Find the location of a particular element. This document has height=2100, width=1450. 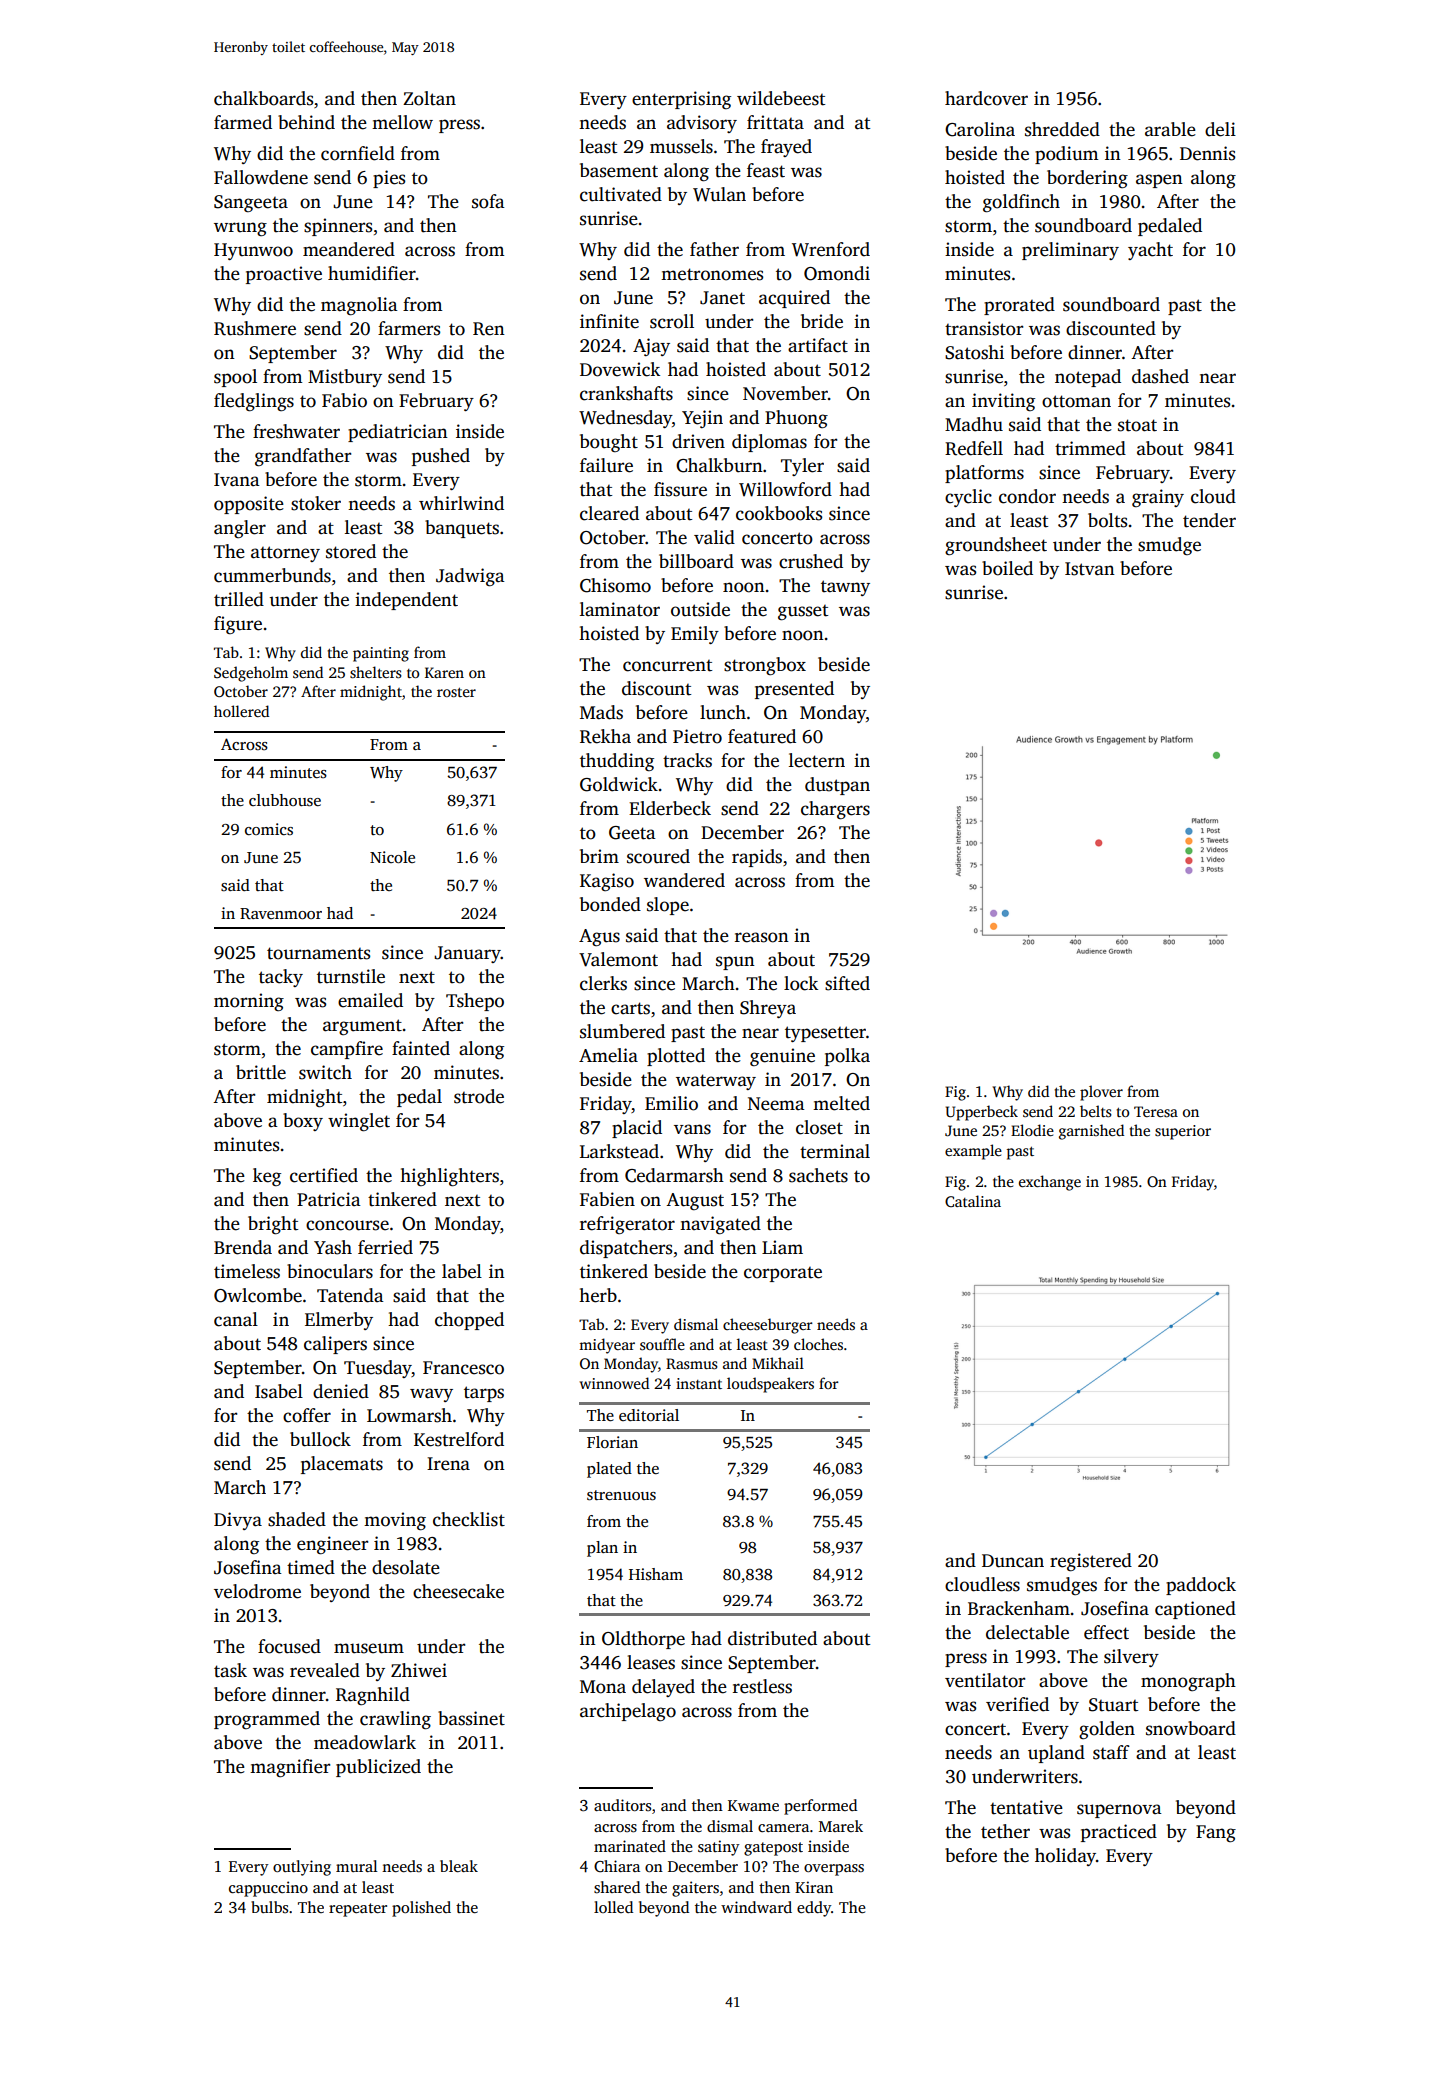

feast is located at coordinates (766, 170).
